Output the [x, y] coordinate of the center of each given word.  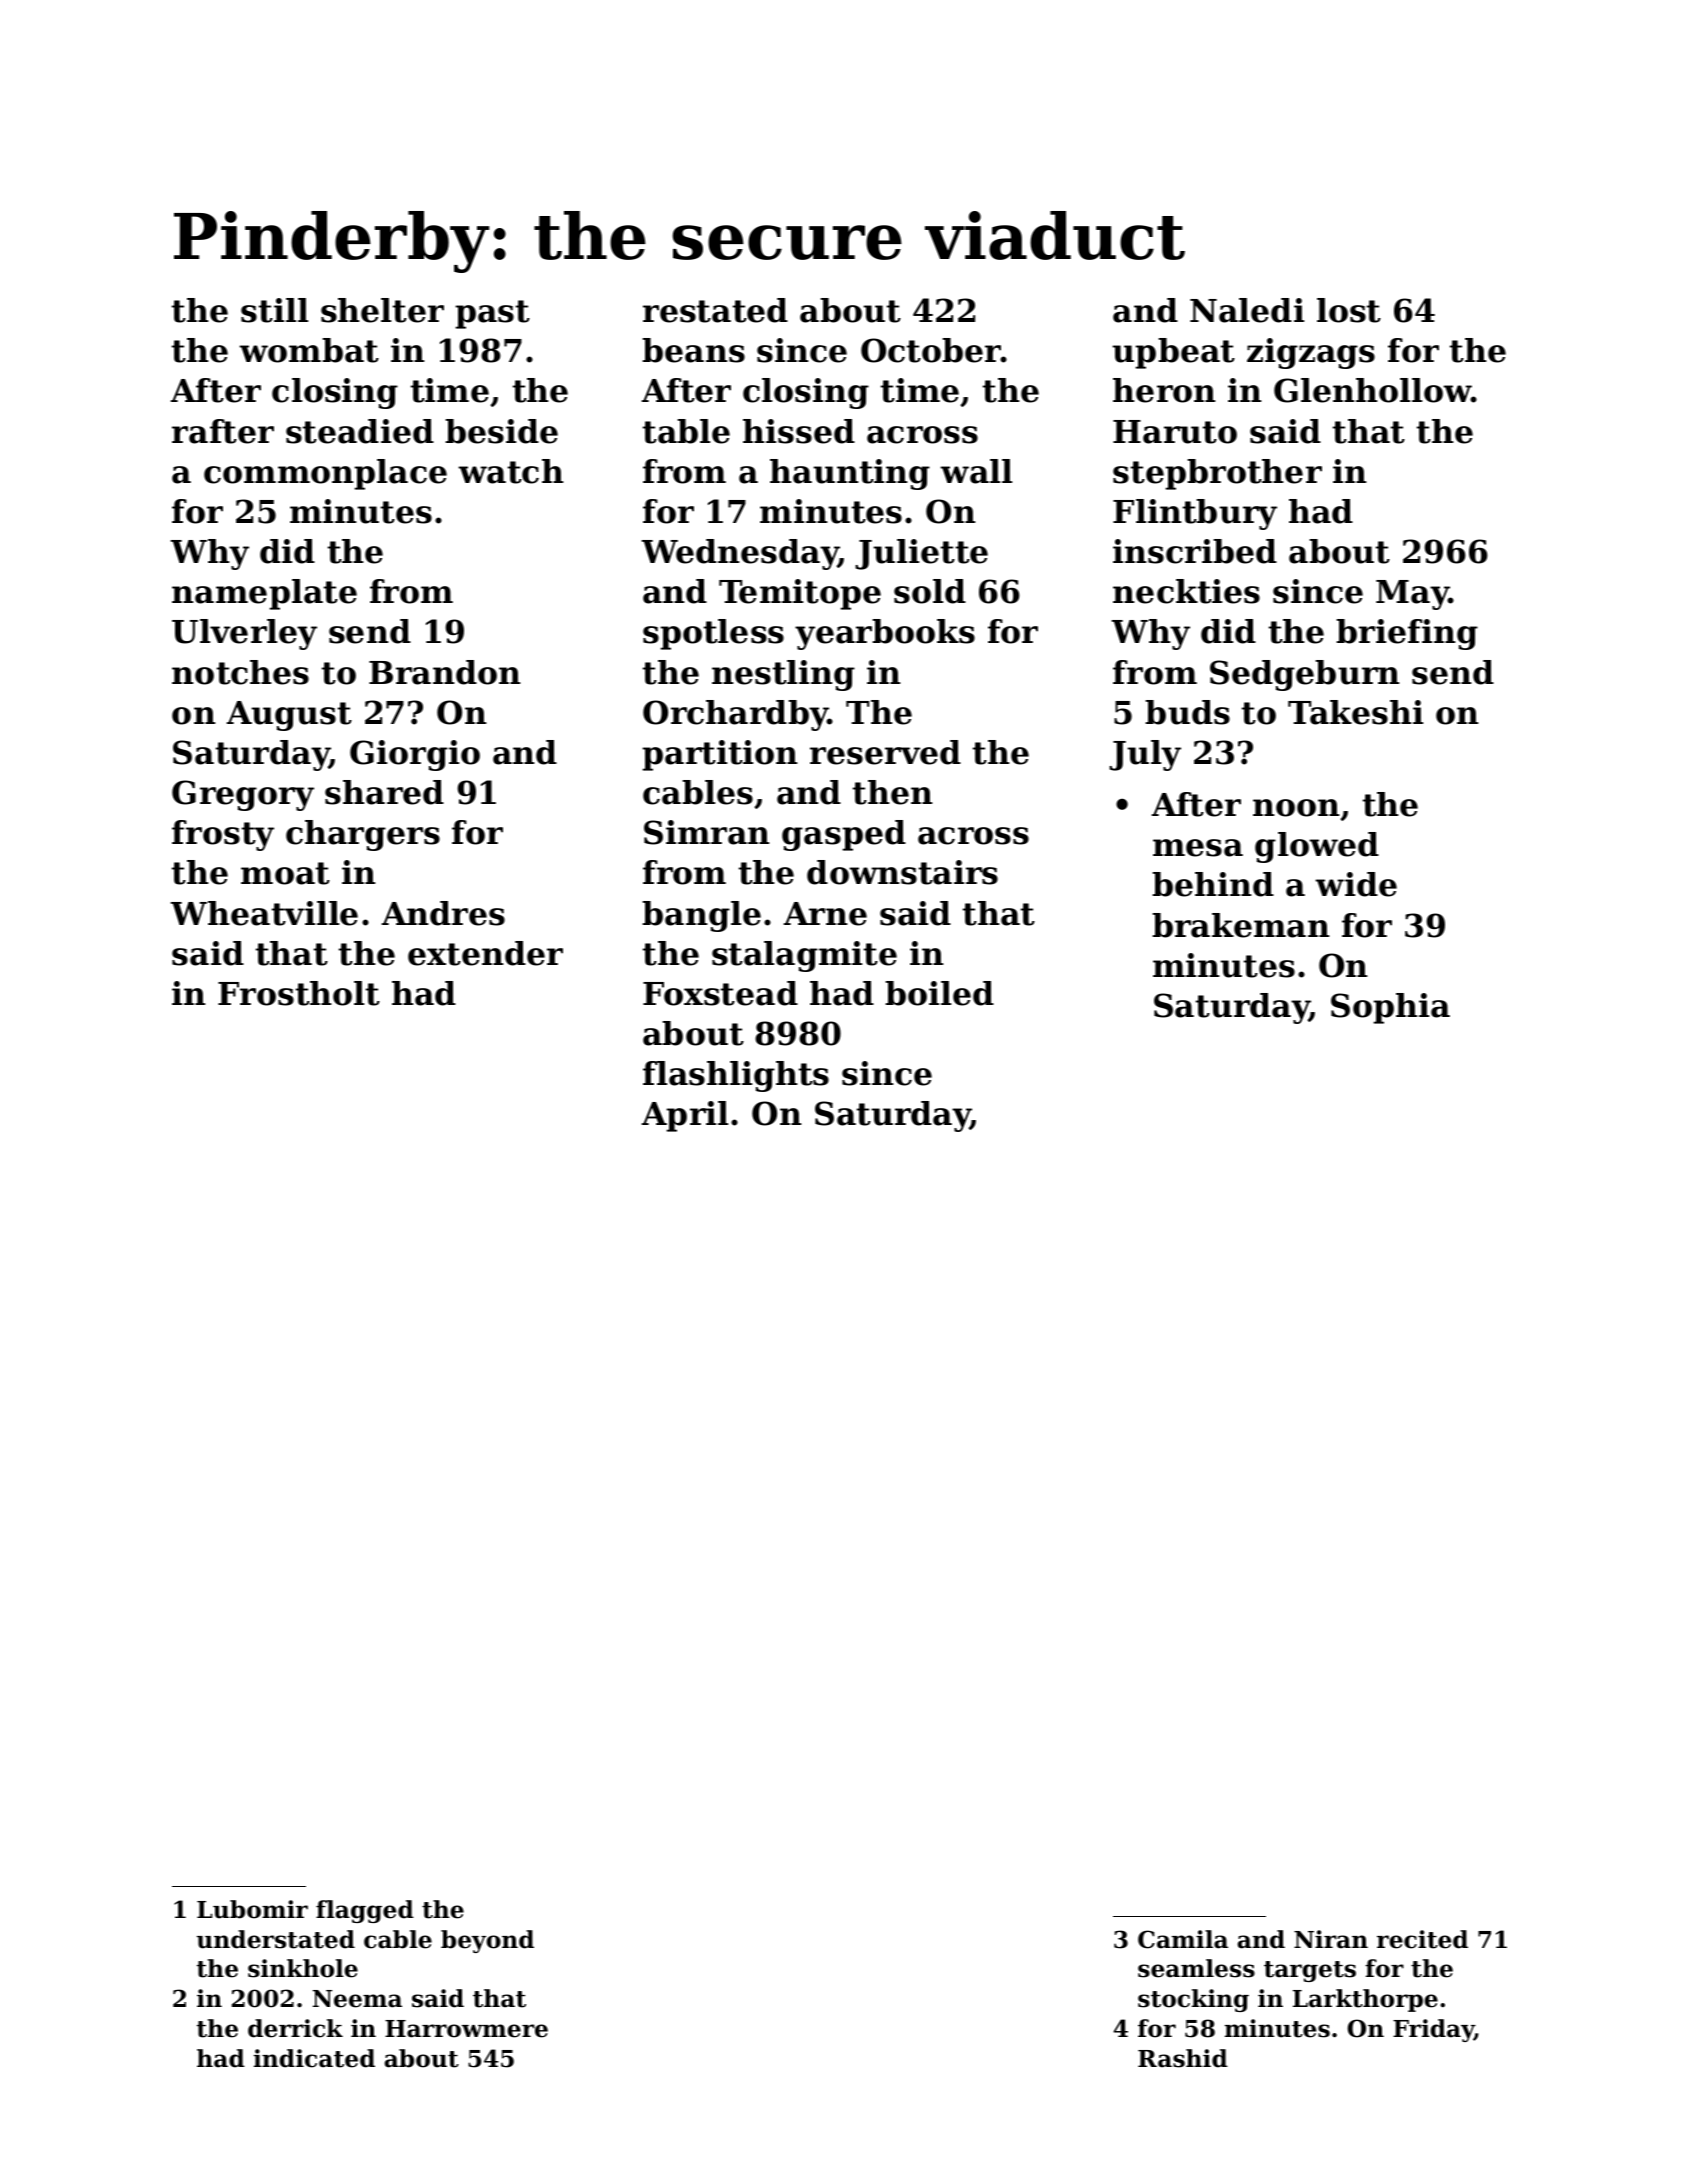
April [684, 1116]
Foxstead [720, 993]
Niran [1331, 1939]
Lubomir [252, 1909]
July [1145, 755]
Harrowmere [466, 2029]
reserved [885, 752]
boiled [939, 993]
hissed [799, 431]
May [1412, 595]
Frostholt [299, 993]
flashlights [736, 1076]
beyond [487, 1941]
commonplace [325, 474]
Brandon [445, 672]
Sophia [1390, 1008]
